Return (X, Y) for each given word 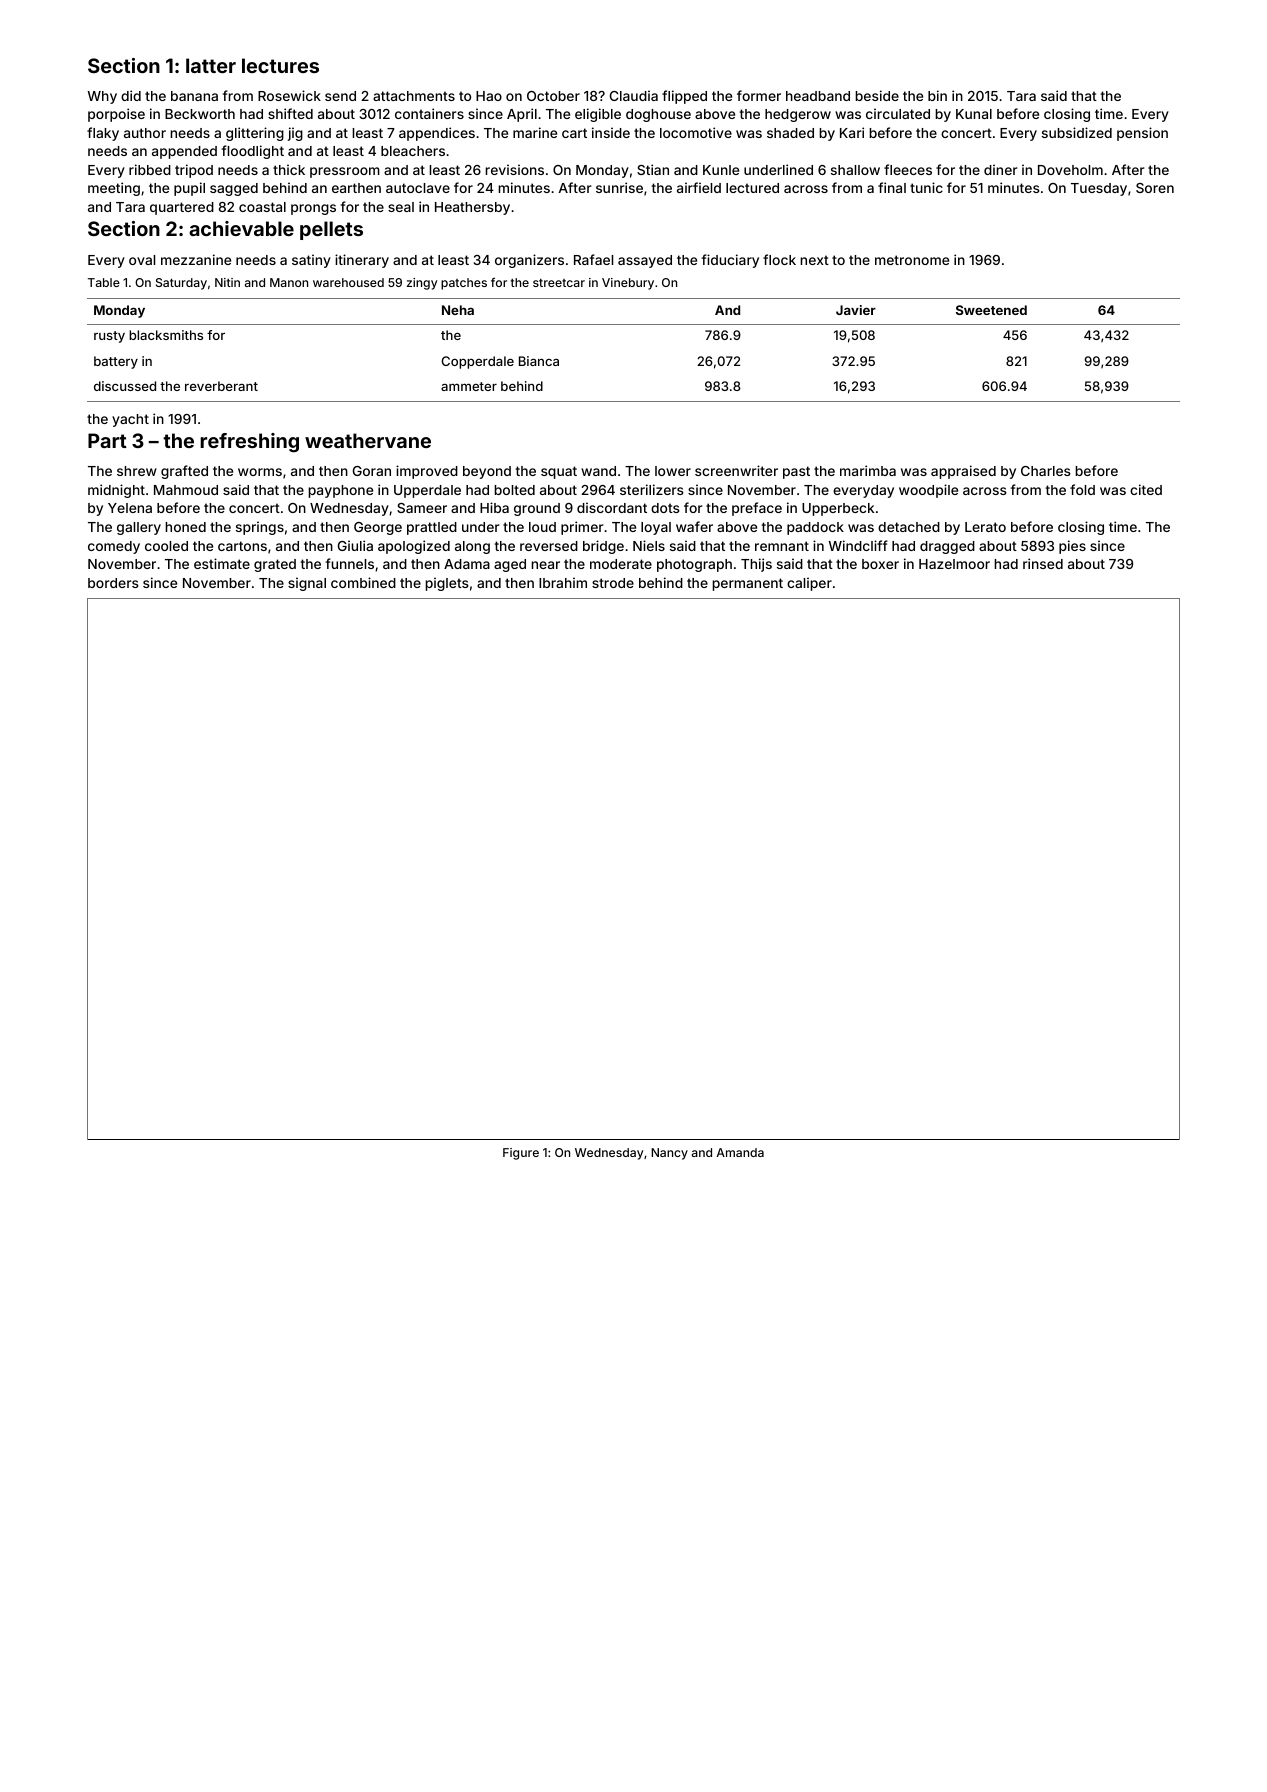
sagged (234, 189)
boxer (880, 564)
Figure (521, 1154)
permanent (747, 584)
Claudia (634, 95)
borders (113, 583)
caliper (809, 584)
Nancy (669, 1154)
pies (1072, 547)
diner (1000, 169)
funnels (350, 563)
